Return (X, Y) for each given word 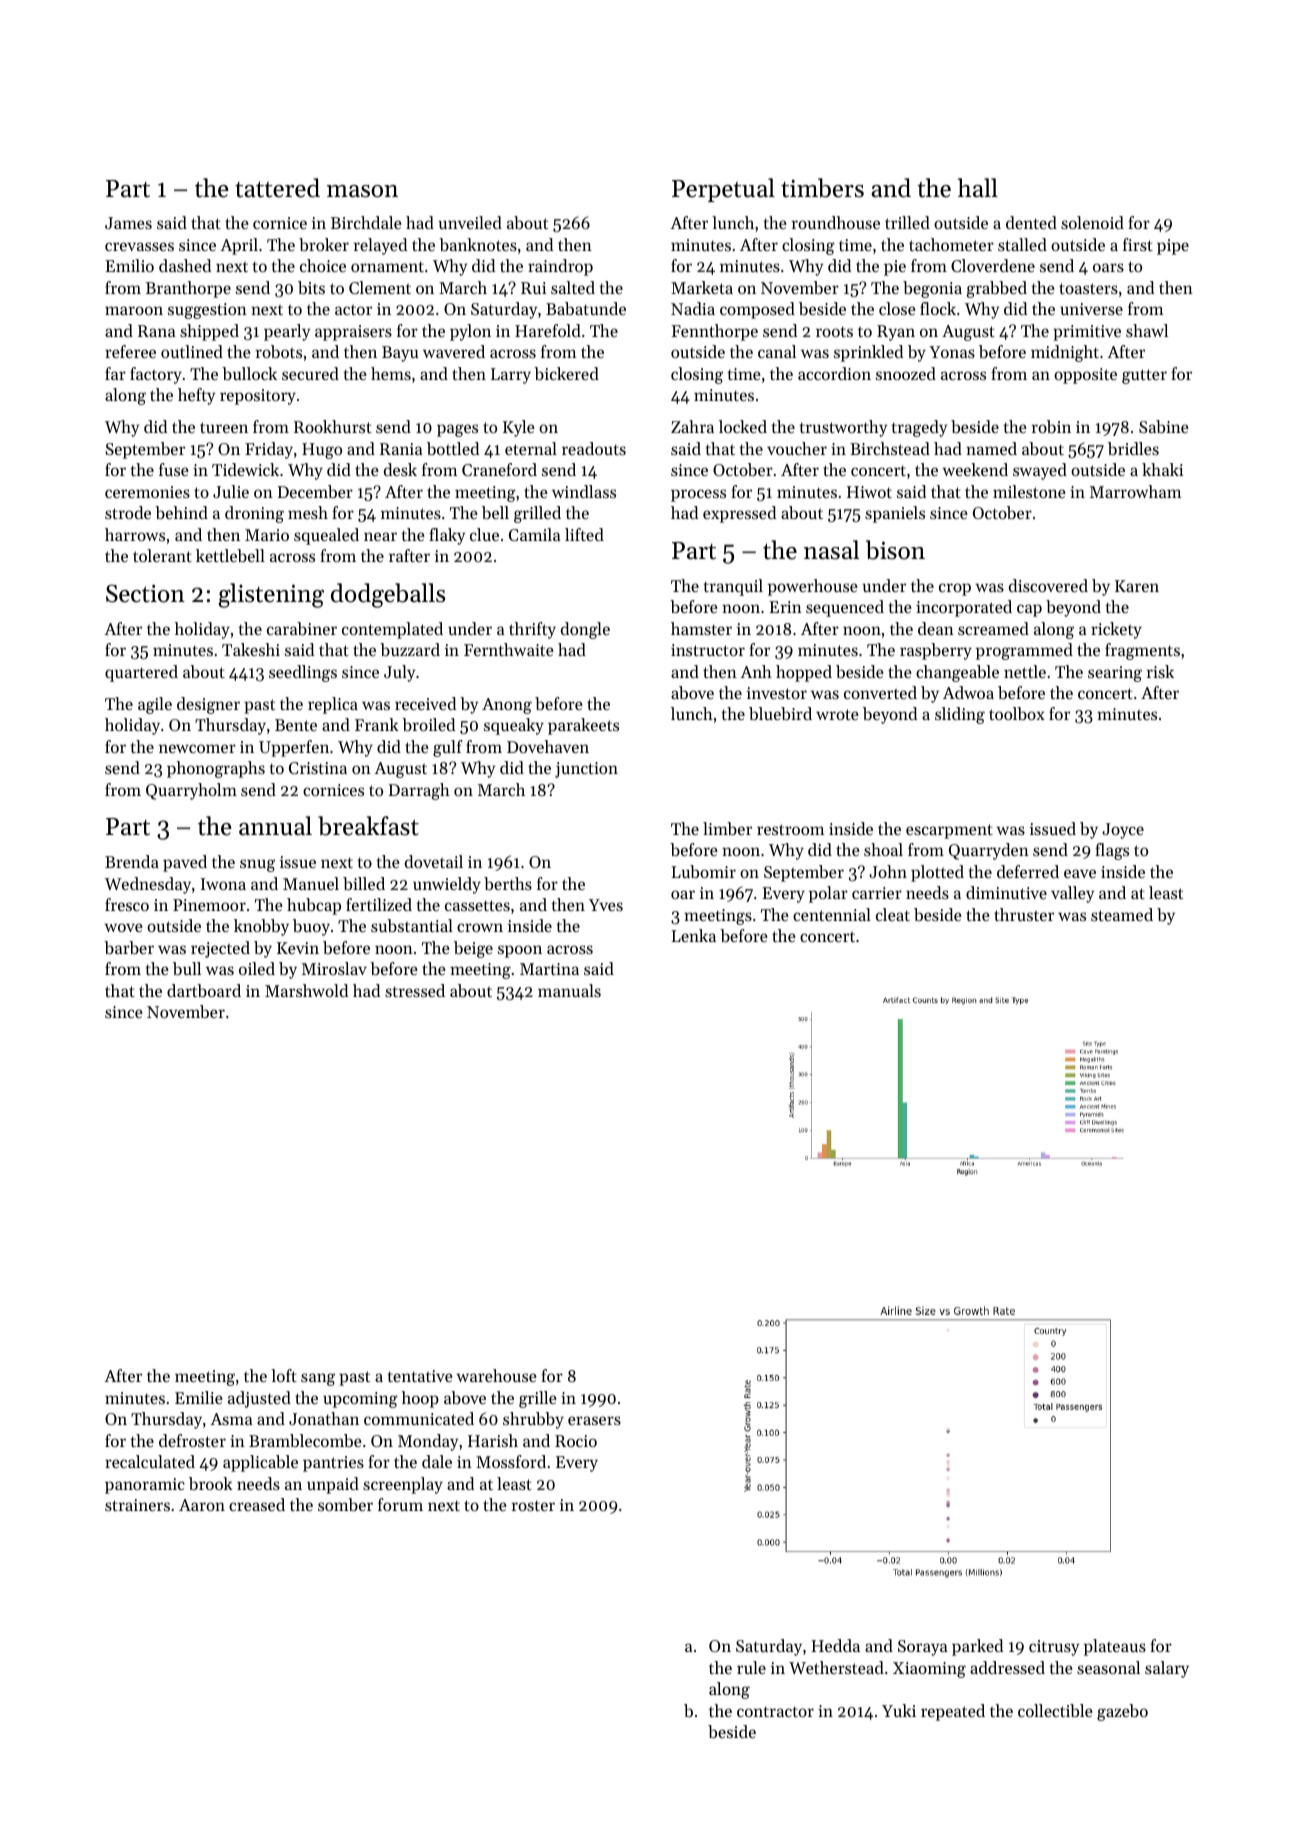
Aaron (202, 1505)
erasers (594, 1420)
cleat (893, 914)
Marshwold (306, 990)
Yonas (952, 352)
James (128, 223)
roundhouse (835, 222)
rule (751, 1667)
